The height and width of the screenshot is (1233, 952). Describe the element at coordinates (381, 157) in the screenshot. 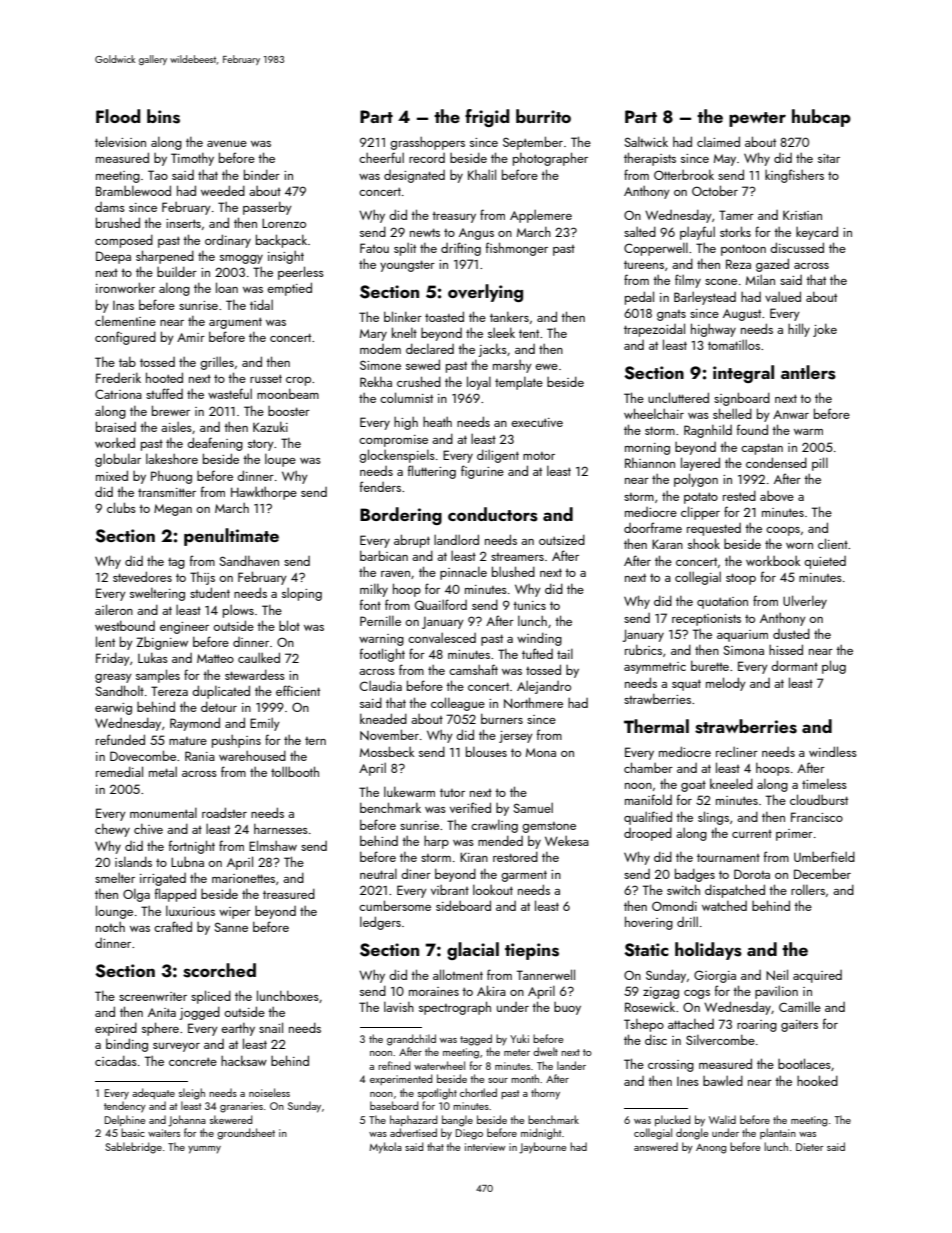

I see `cheerful` at that location.
